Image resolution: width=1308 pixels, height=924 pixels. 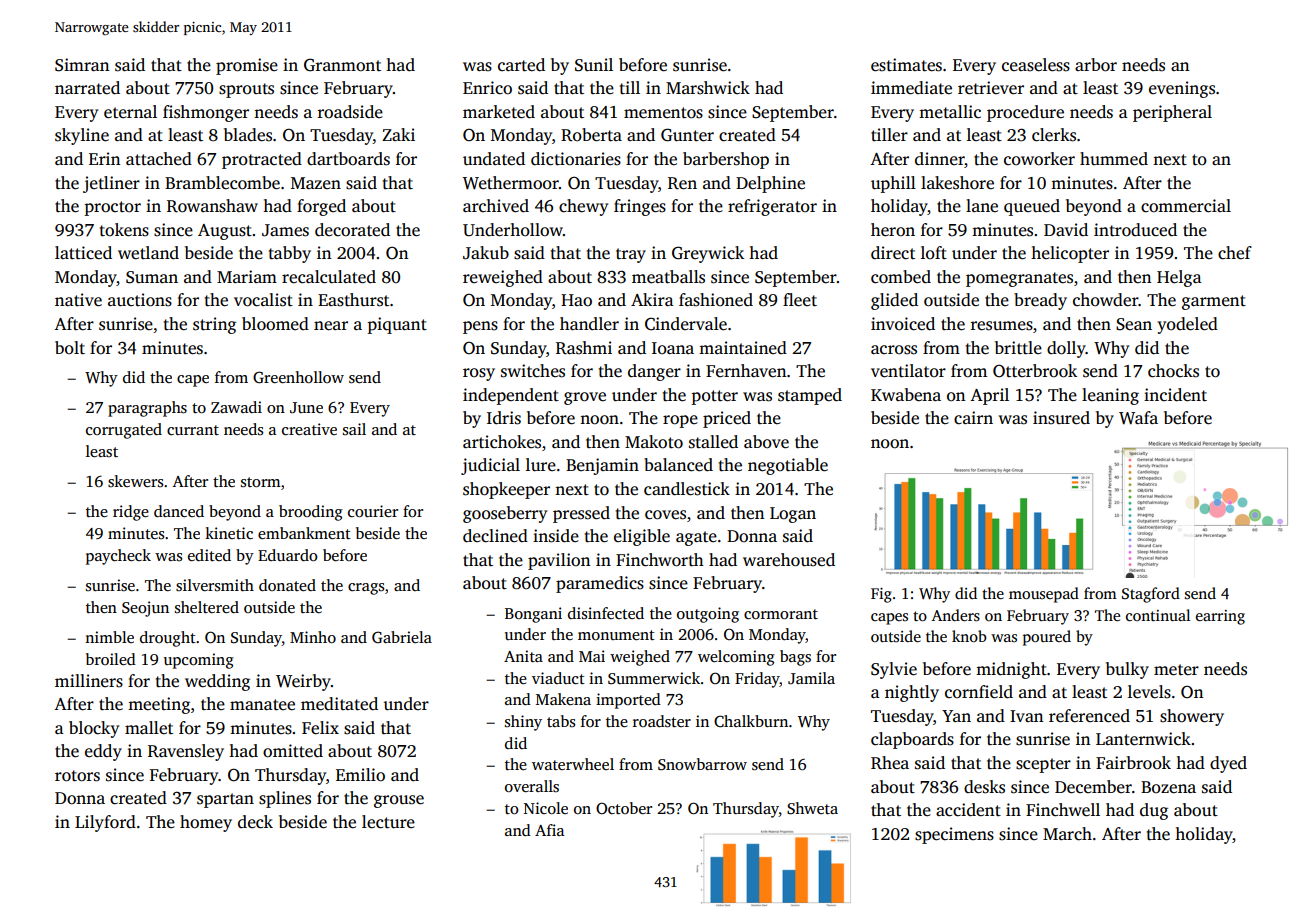 What do you see at coordinates (1032, 207) in the image?
I see `queued` at bounding box center [1032, 207].
